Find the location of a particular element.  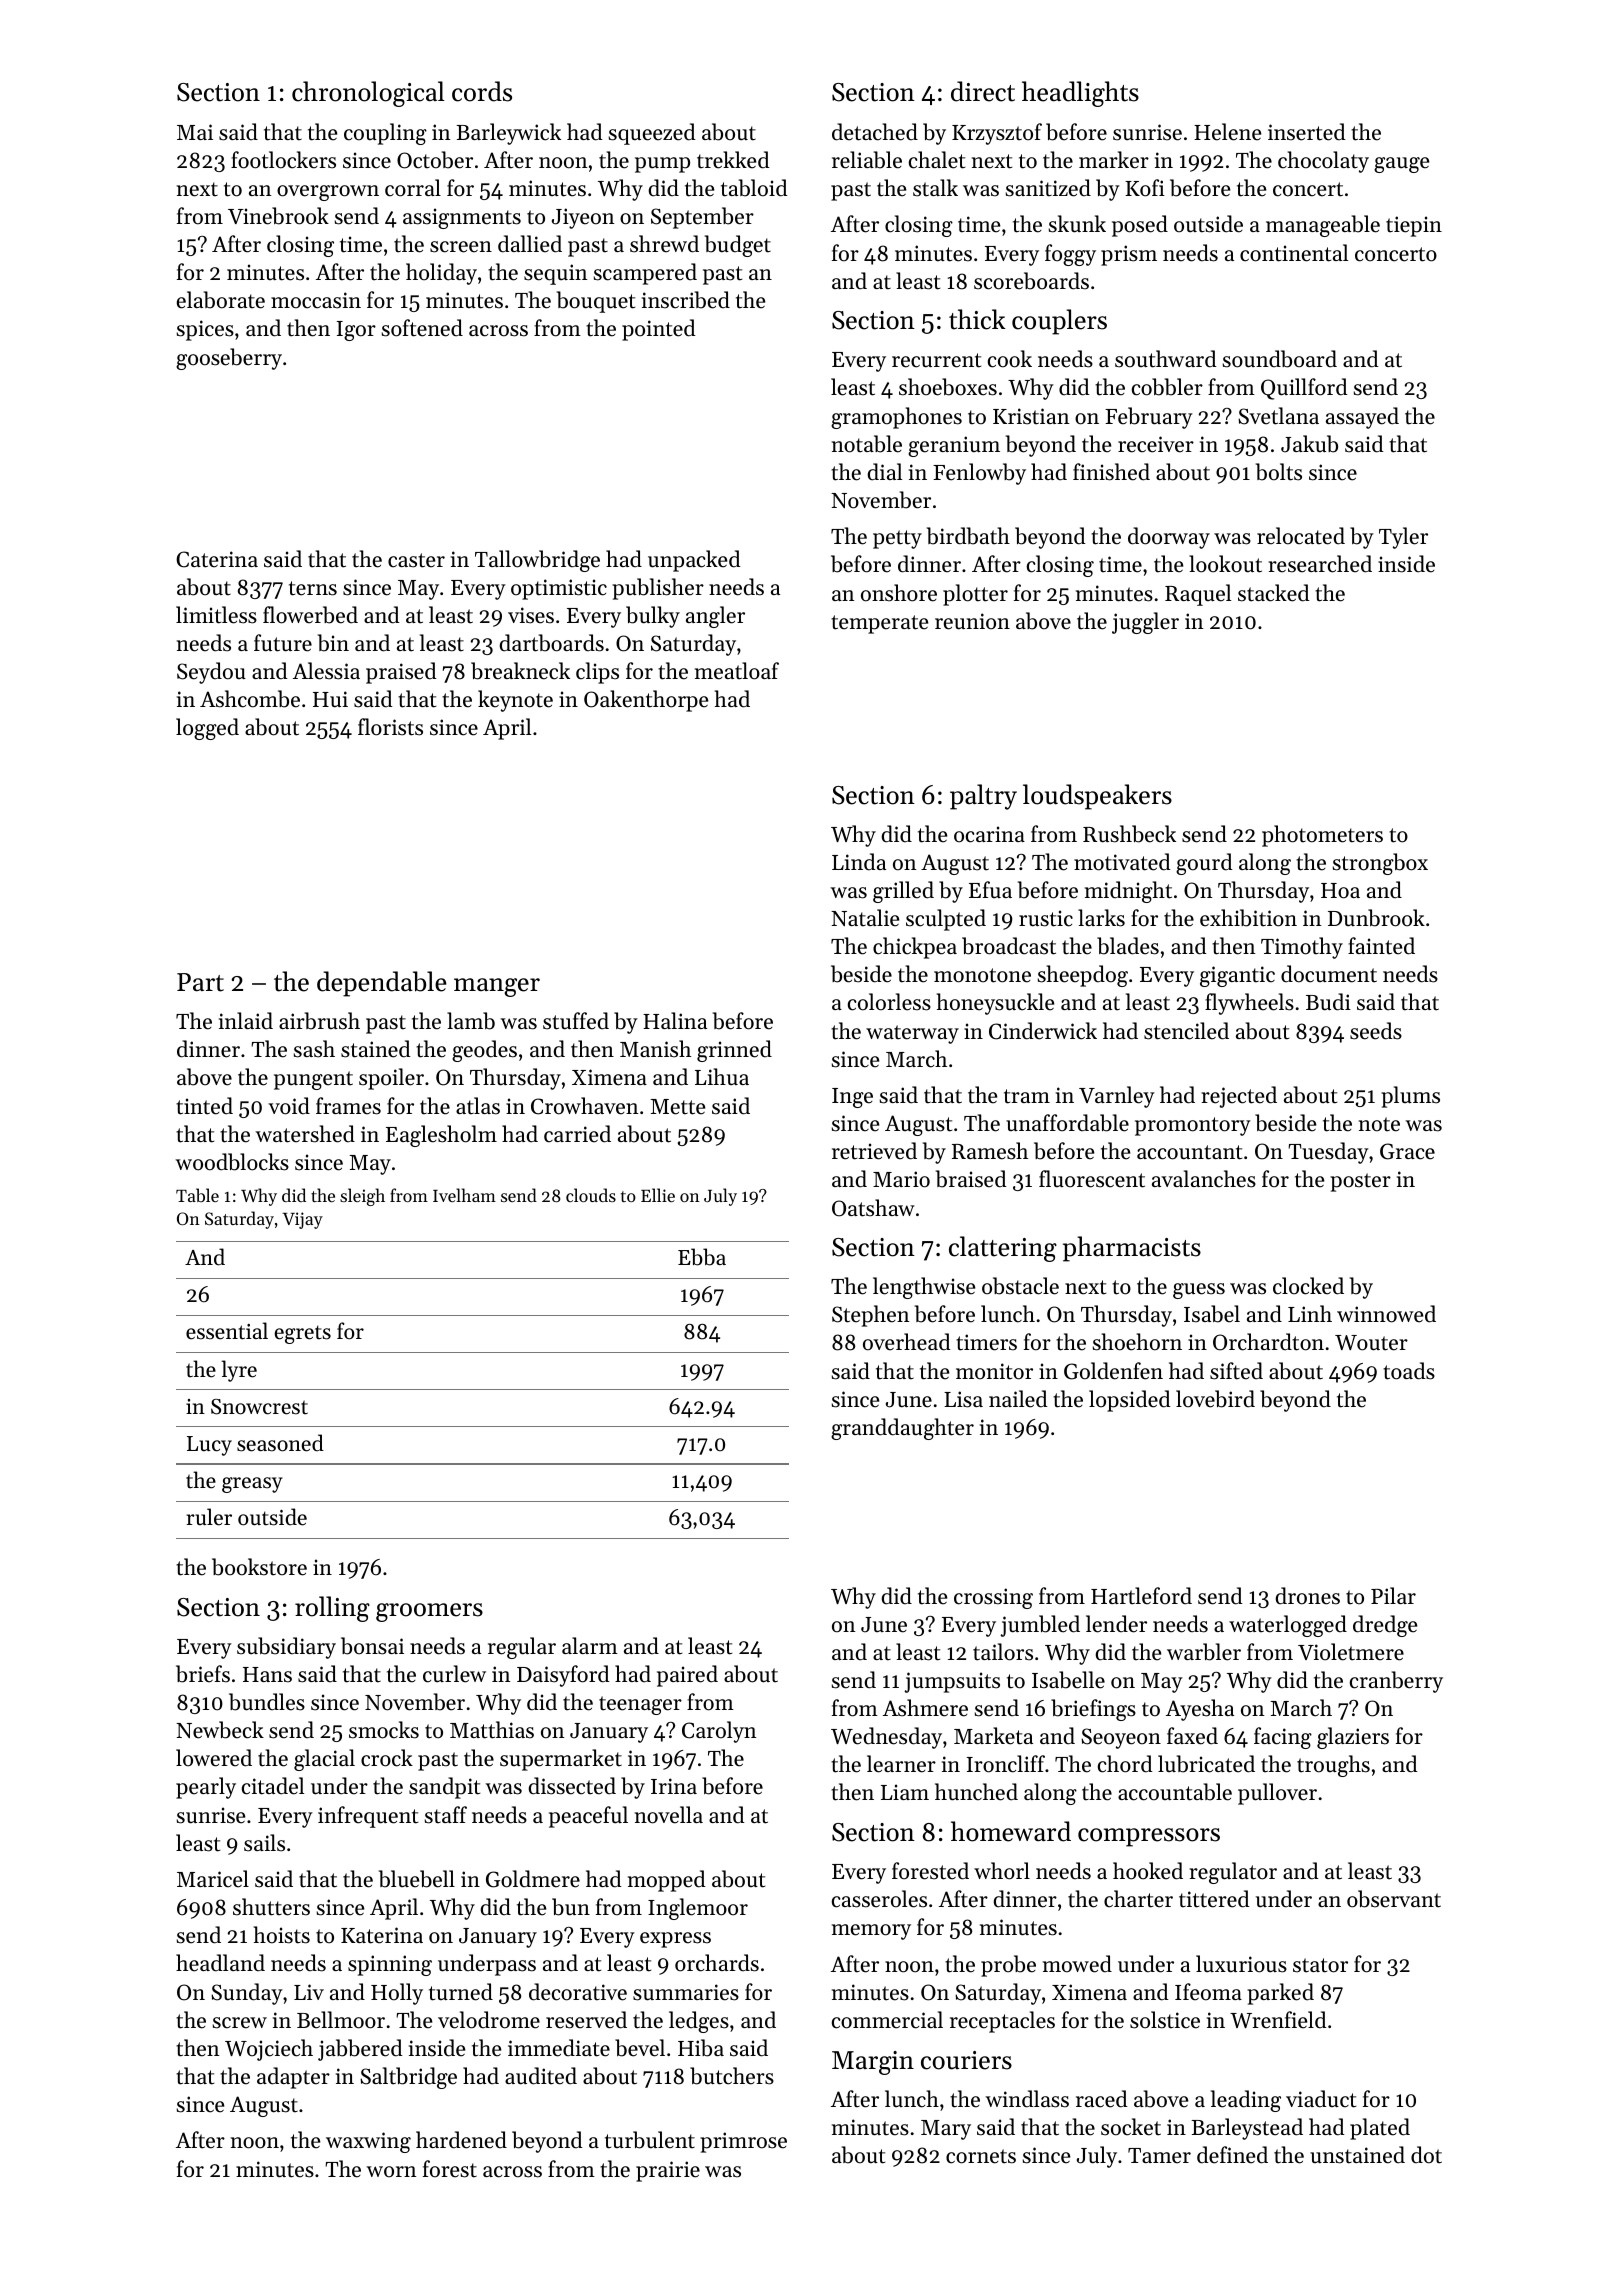

chronological is located at coordinates (368, 94).
